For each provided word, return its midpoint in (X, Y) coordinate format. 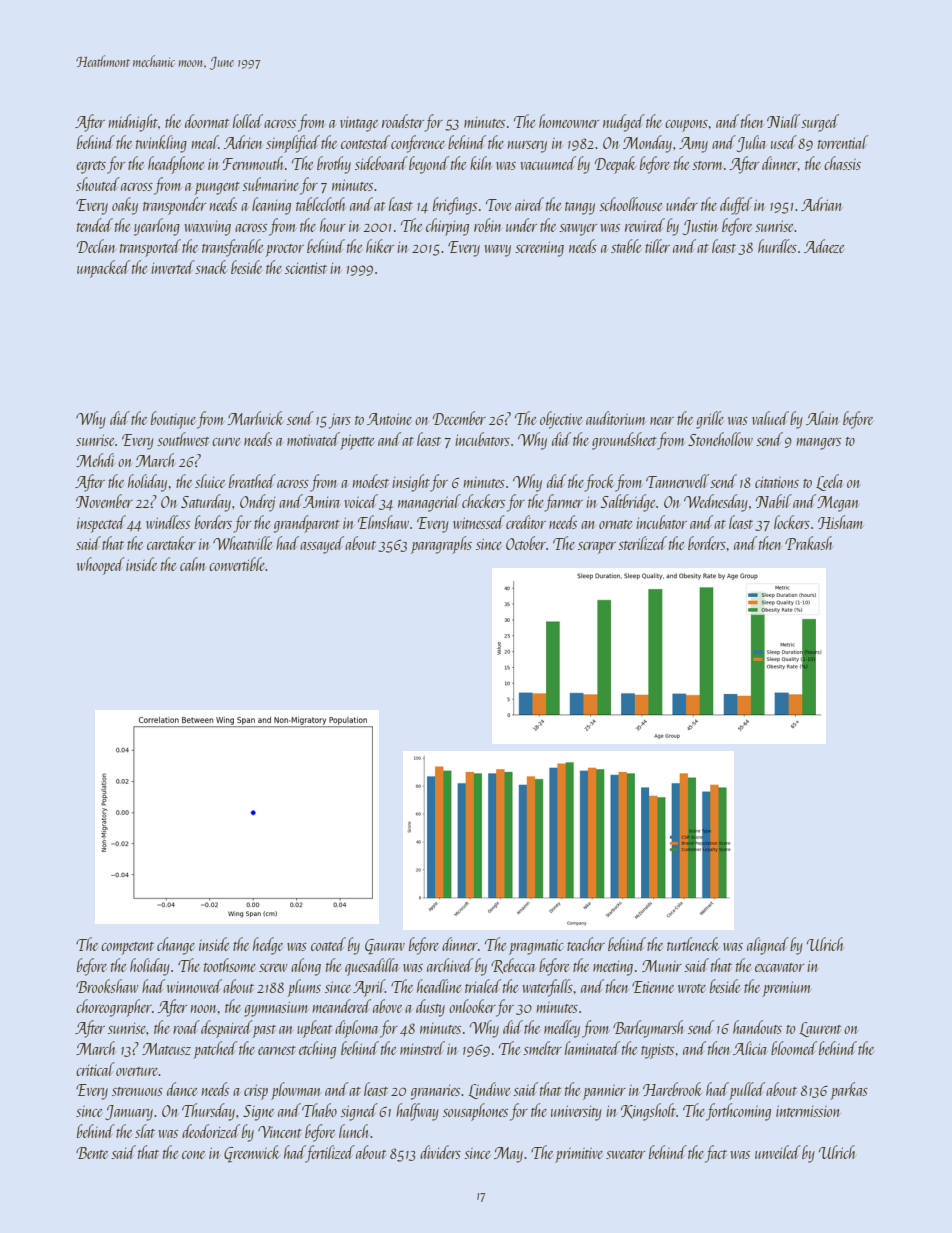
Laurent (820, 1029)
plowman (296, 1091)
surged (820, 123)
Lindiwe (489, 1090)
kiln (481, 163)
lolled (248, 121)
